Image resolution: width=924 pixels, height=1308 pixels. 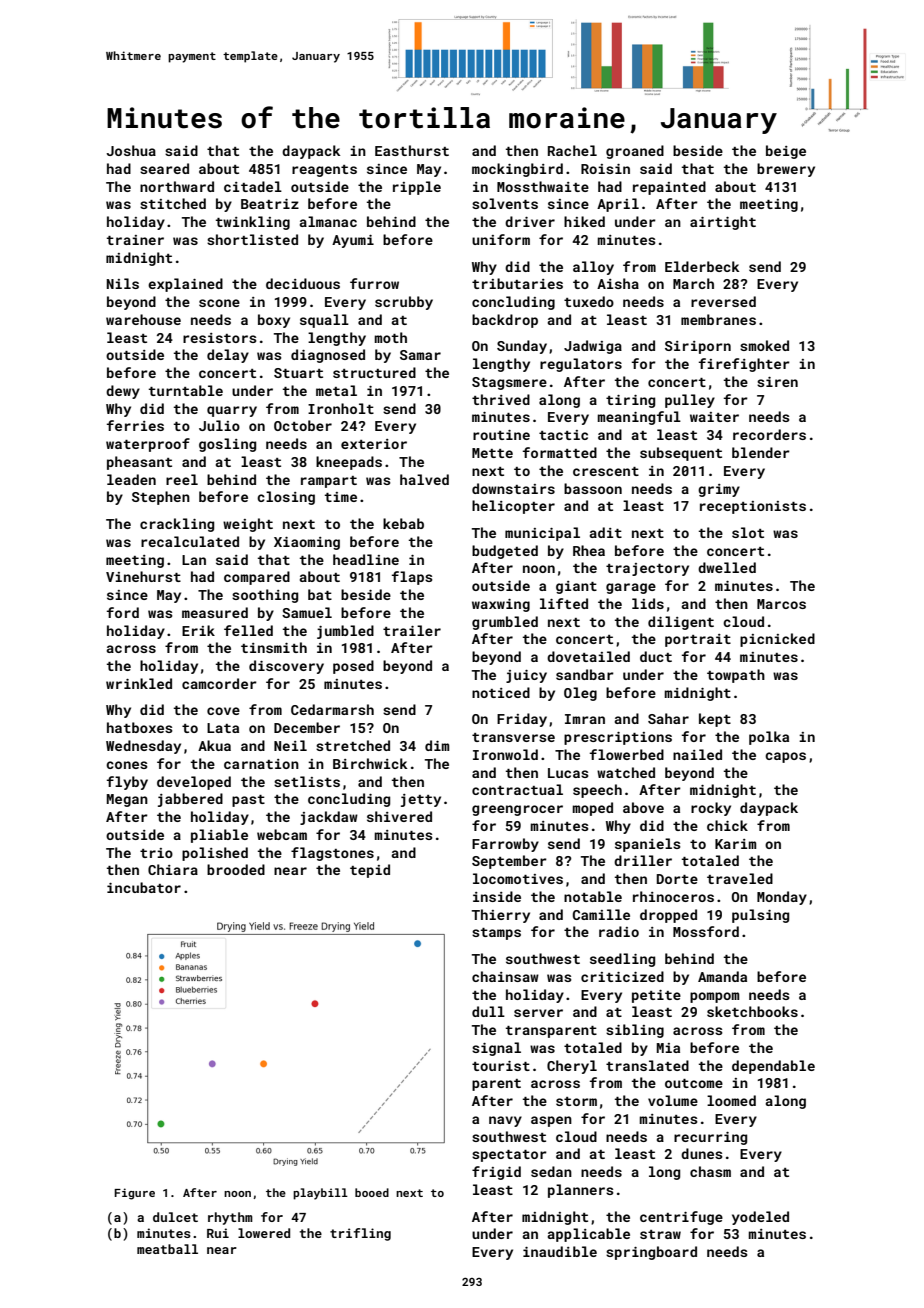 I want to click on twinkling, so click(x=253, y=223).
